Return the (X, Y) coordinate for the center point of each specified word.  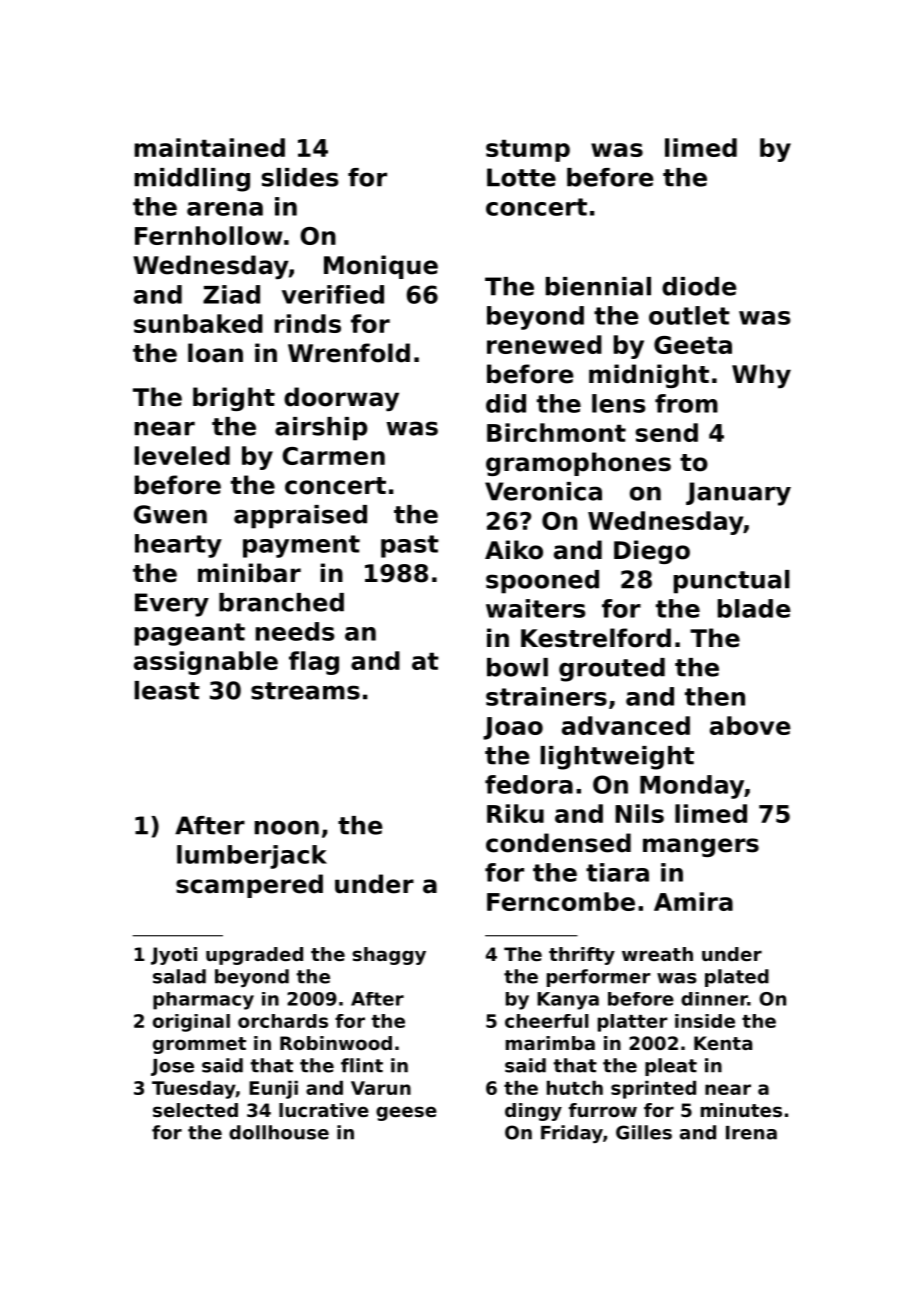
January (738, 494)
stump (528, 150)
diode (699, 286)
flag (314, 663)
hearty (178, 546)
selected (195, 1110)
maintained (210, 147)
